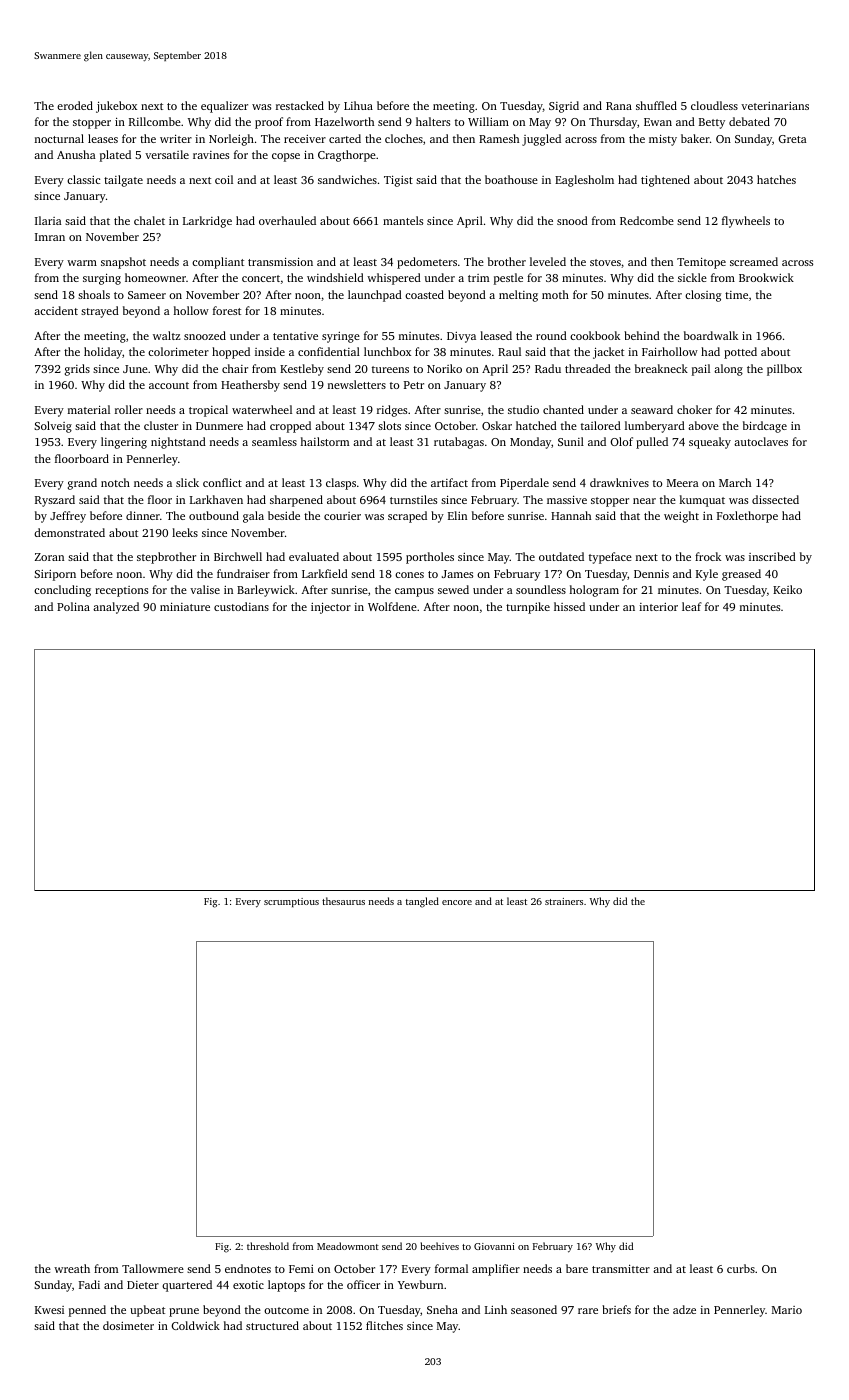 The image size is (849, 1400). Describe the element at coordinates (564, 107) in the screenshot. I see `Sigrid` at that location.
